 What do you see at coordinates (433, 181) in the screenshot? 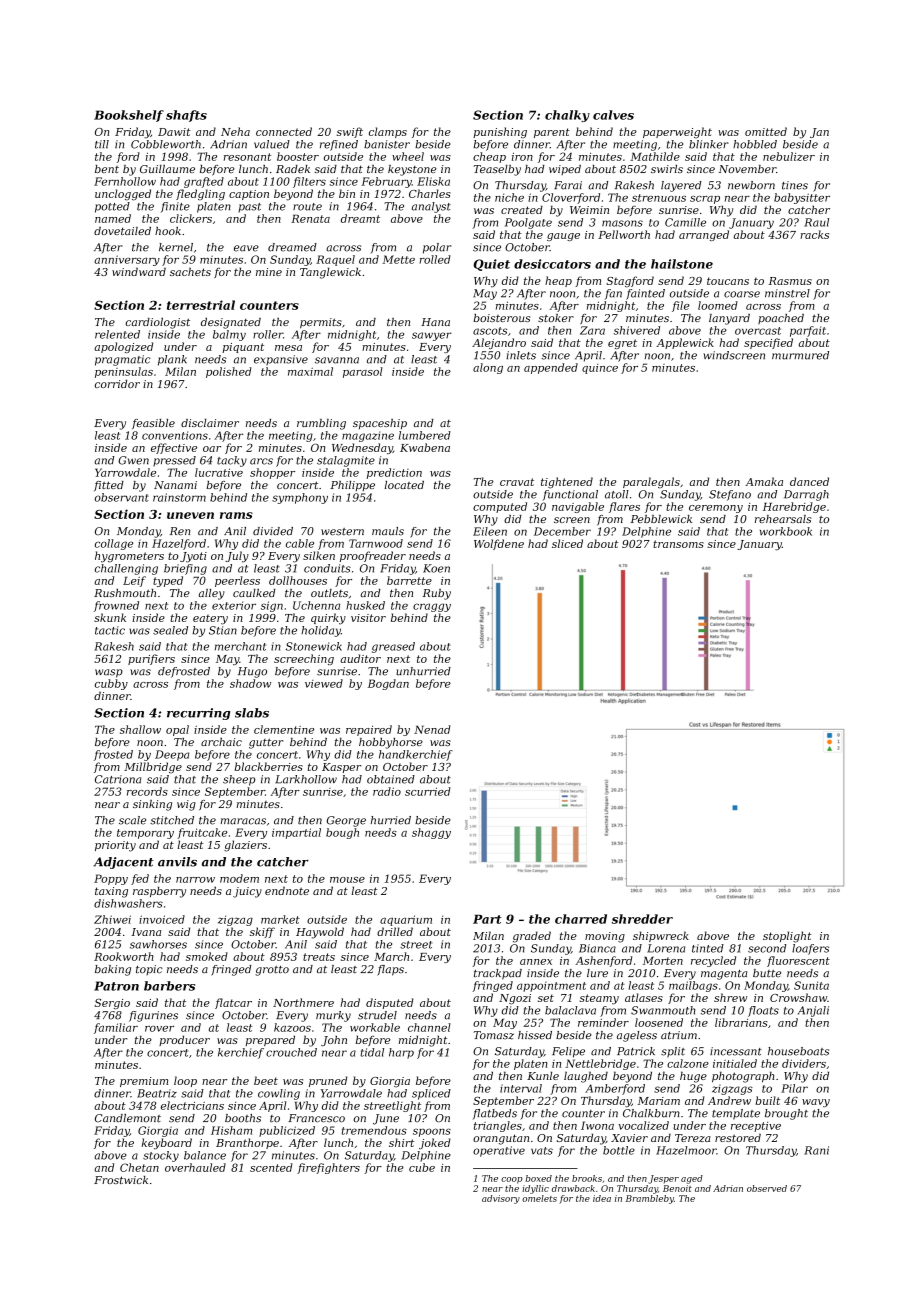
I see `Eliska` at bounding box center [433, 181].
